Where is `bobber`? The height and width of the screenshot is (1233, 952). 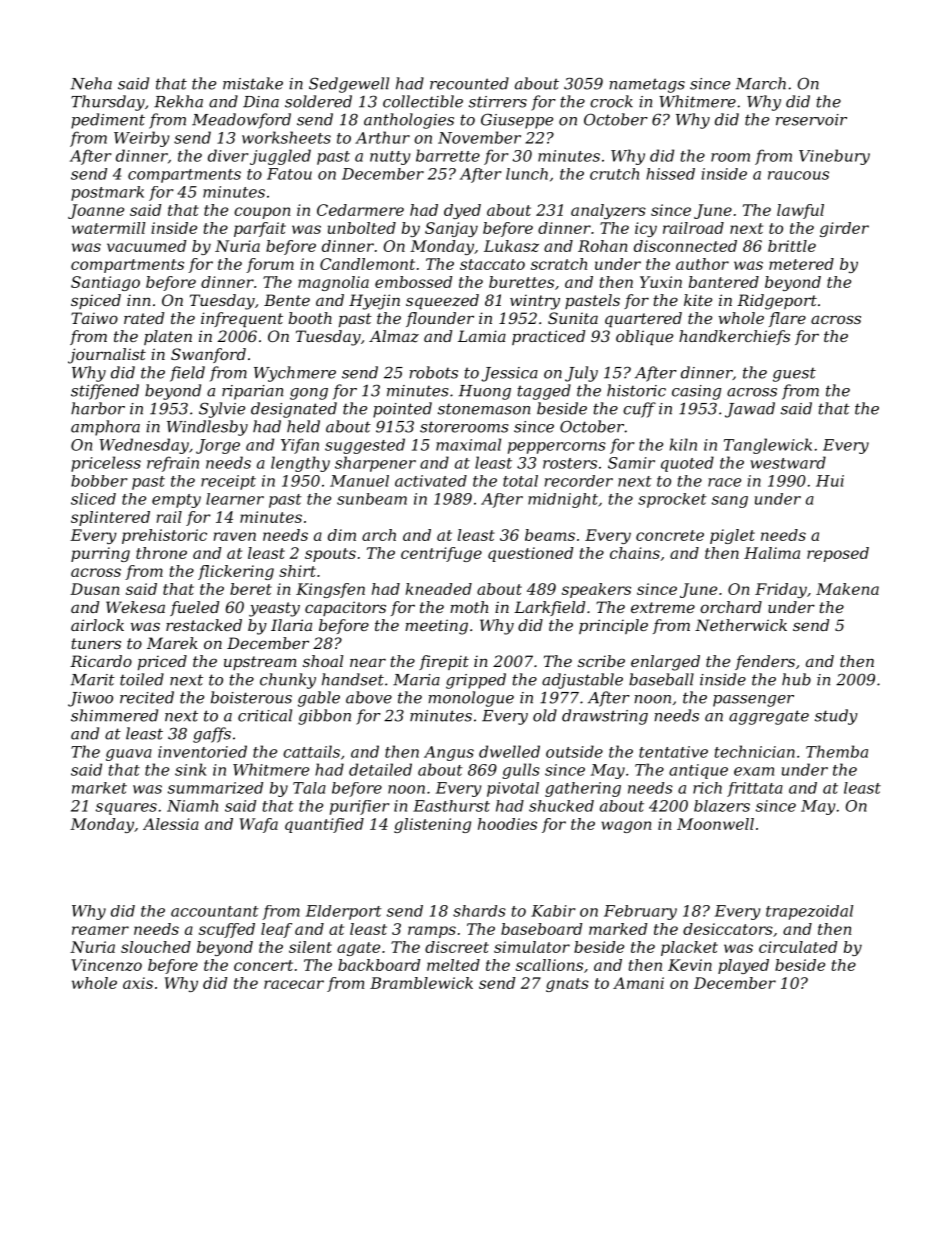 bobber is located at coordinates (99, 481).
